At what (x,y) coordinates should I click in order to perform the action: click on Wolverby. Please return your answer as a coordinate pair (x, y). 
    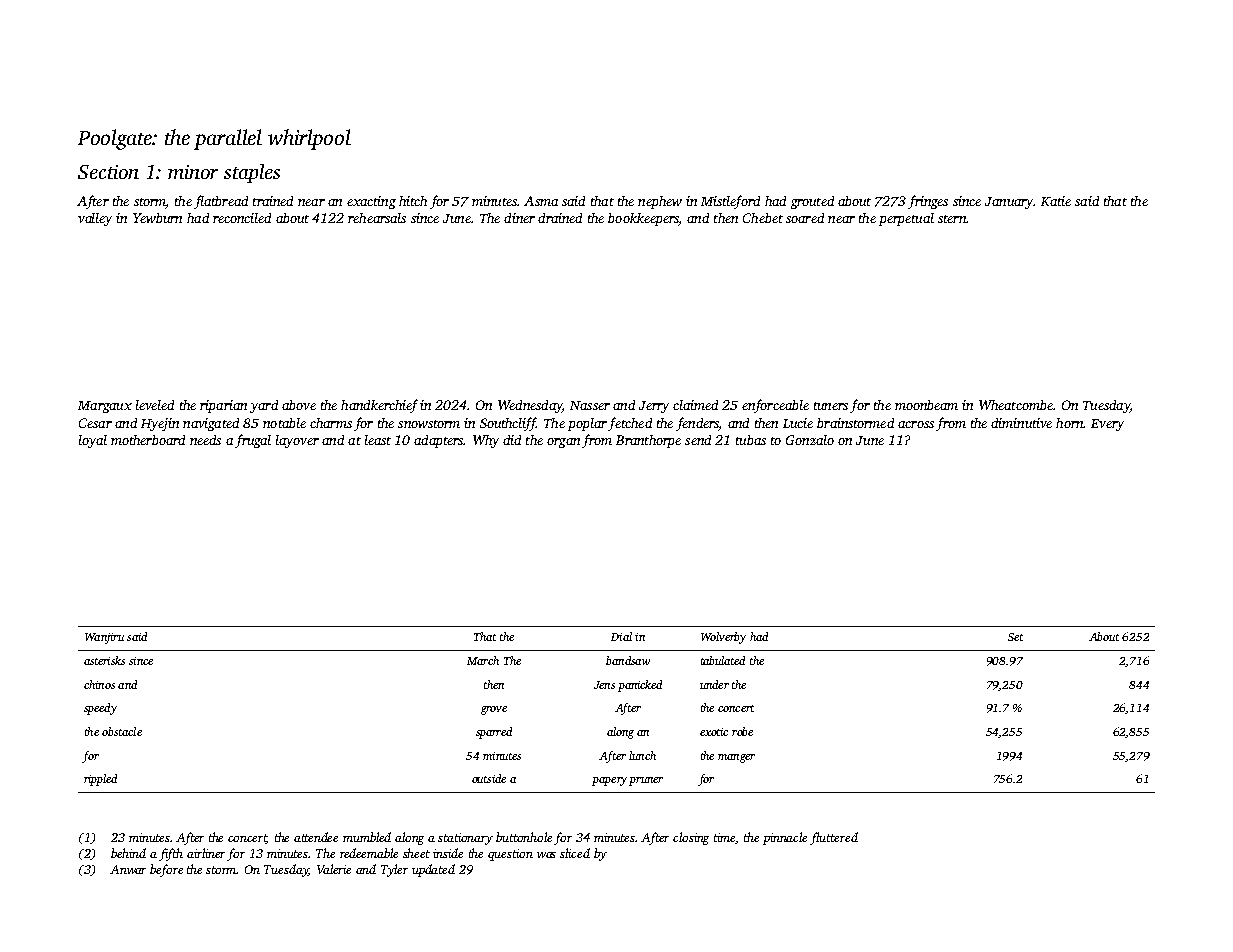
    Looking at the image, I should click on (723, 638).
